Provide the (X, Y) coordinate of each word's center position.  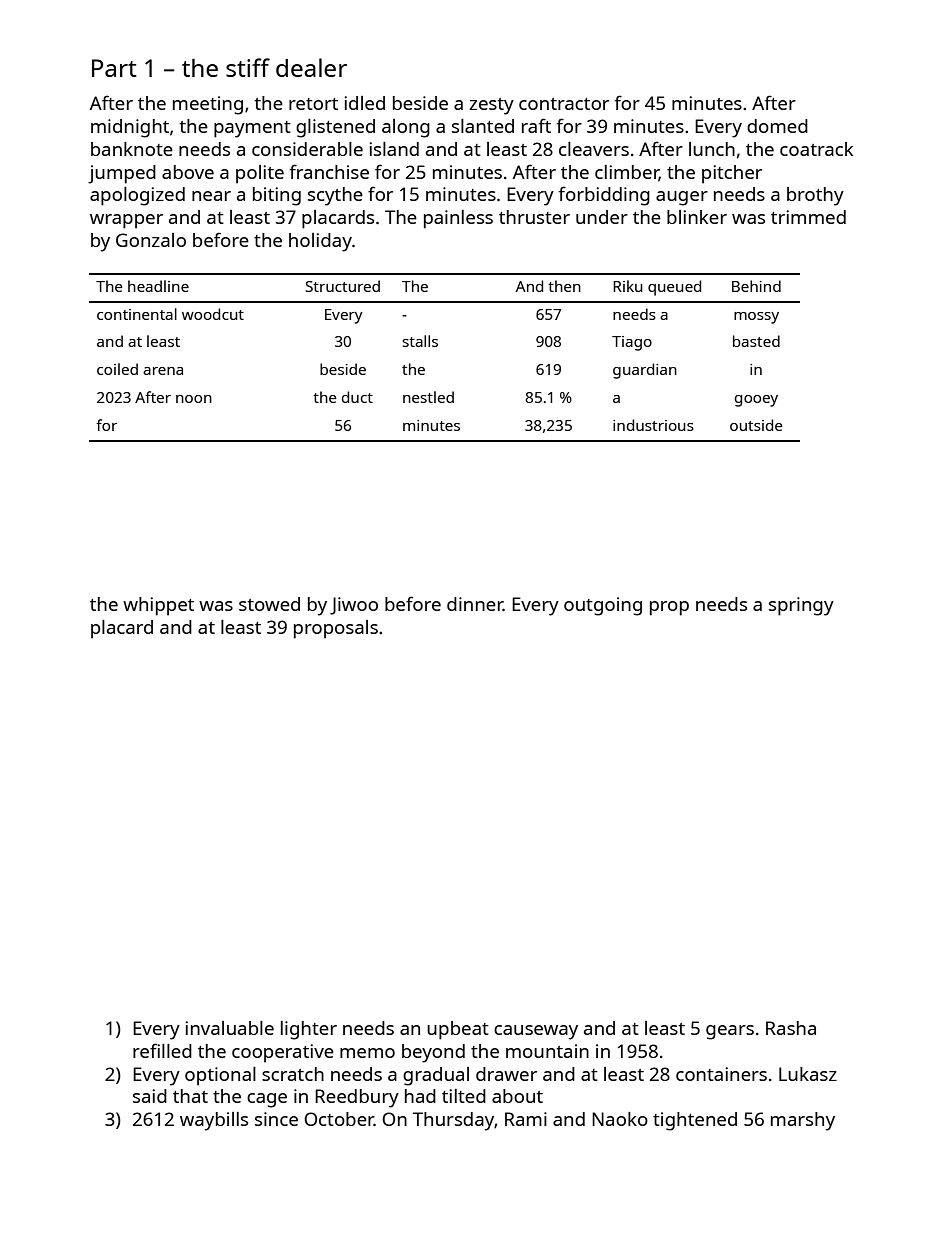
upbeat (458, 1030)
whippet (158, 606)
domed (777, 126)
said (150, 1096)
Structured (343, 286)
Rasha (791, 1028)
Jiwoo (354, 606)
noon (194, 399)
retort (313, 104)
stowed (269, 604)
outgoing (603, 606)
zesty (491, 106)
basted (756, 341)
